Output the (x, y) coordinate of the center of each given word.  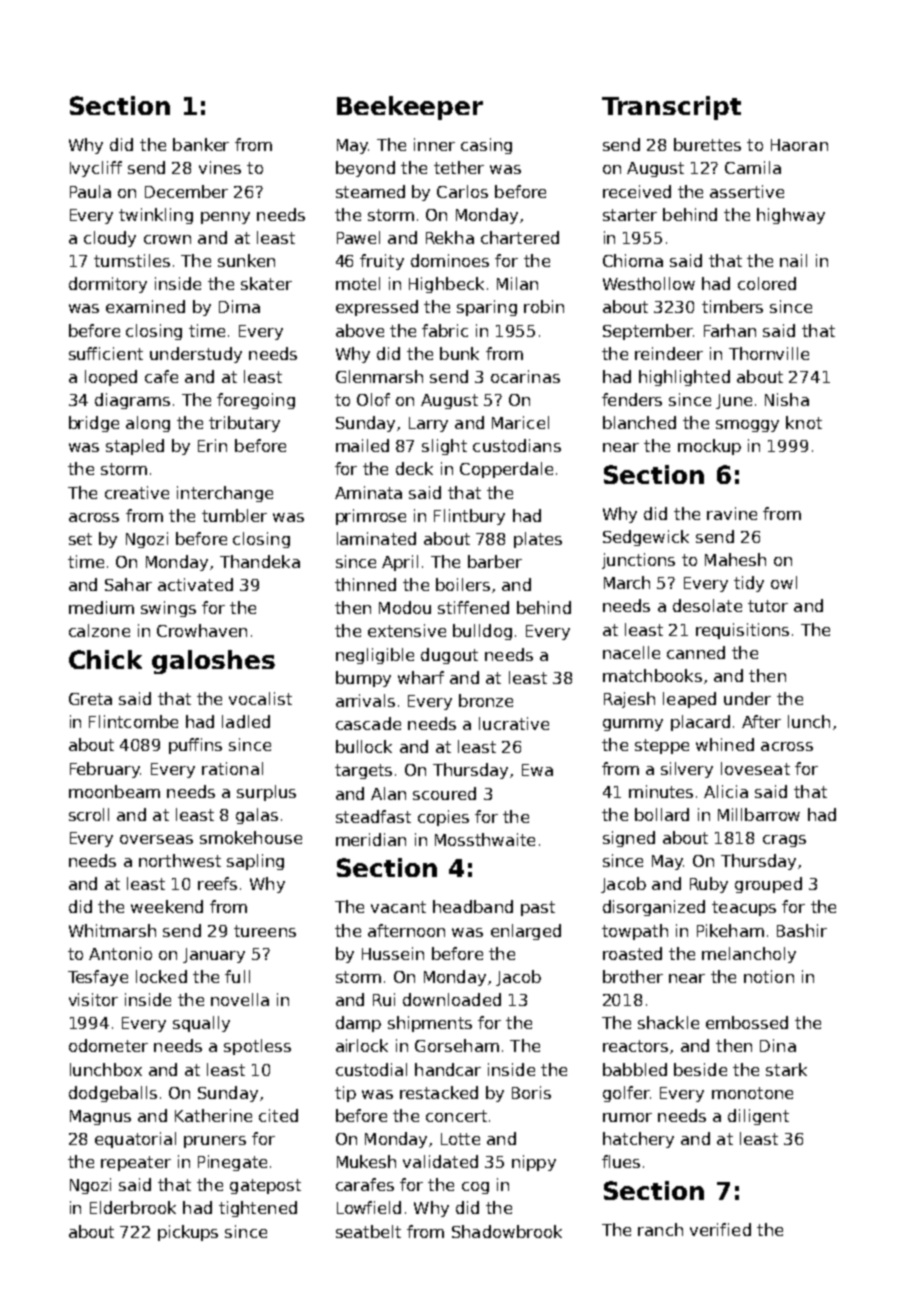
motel (358, 283)
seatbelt (368, 1231)
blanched (639, 422)
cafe (161, 376)
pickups (188, 1233)
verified (720, 1229)
